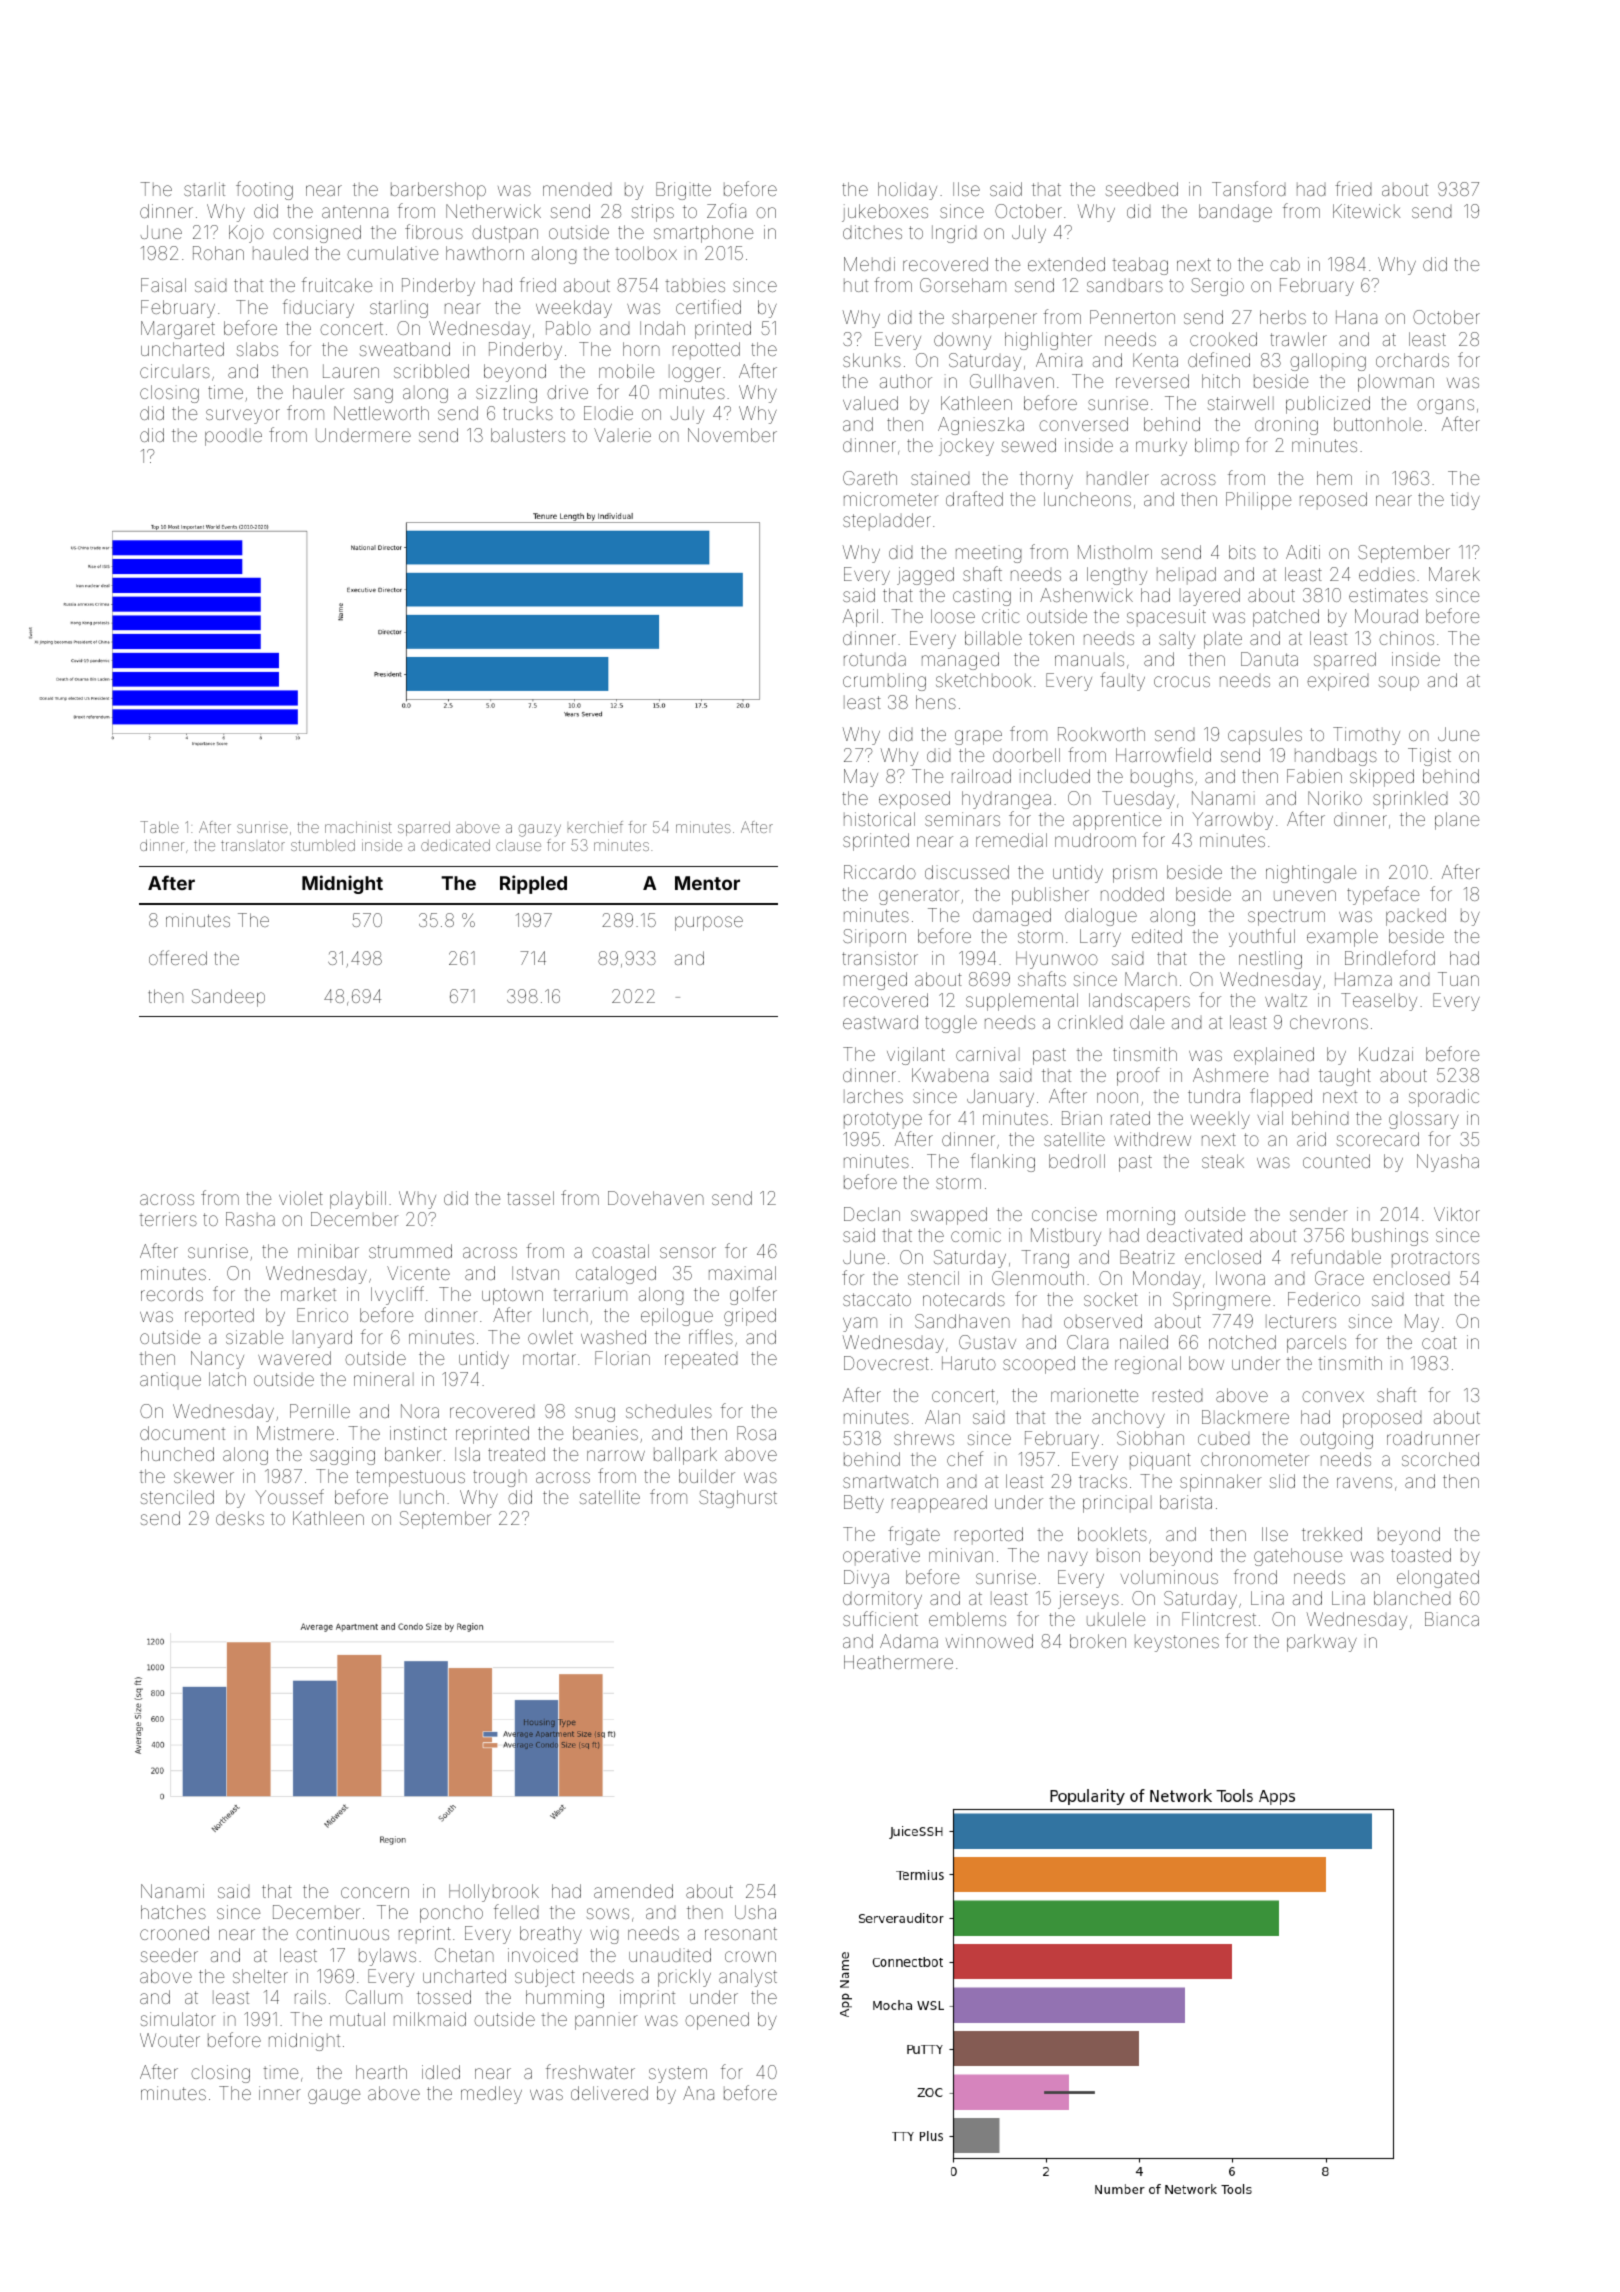 This document has height=2292, width=1620. Describe the element at coordinates (1117, 1097) in the document. I see `noon` at that location.
